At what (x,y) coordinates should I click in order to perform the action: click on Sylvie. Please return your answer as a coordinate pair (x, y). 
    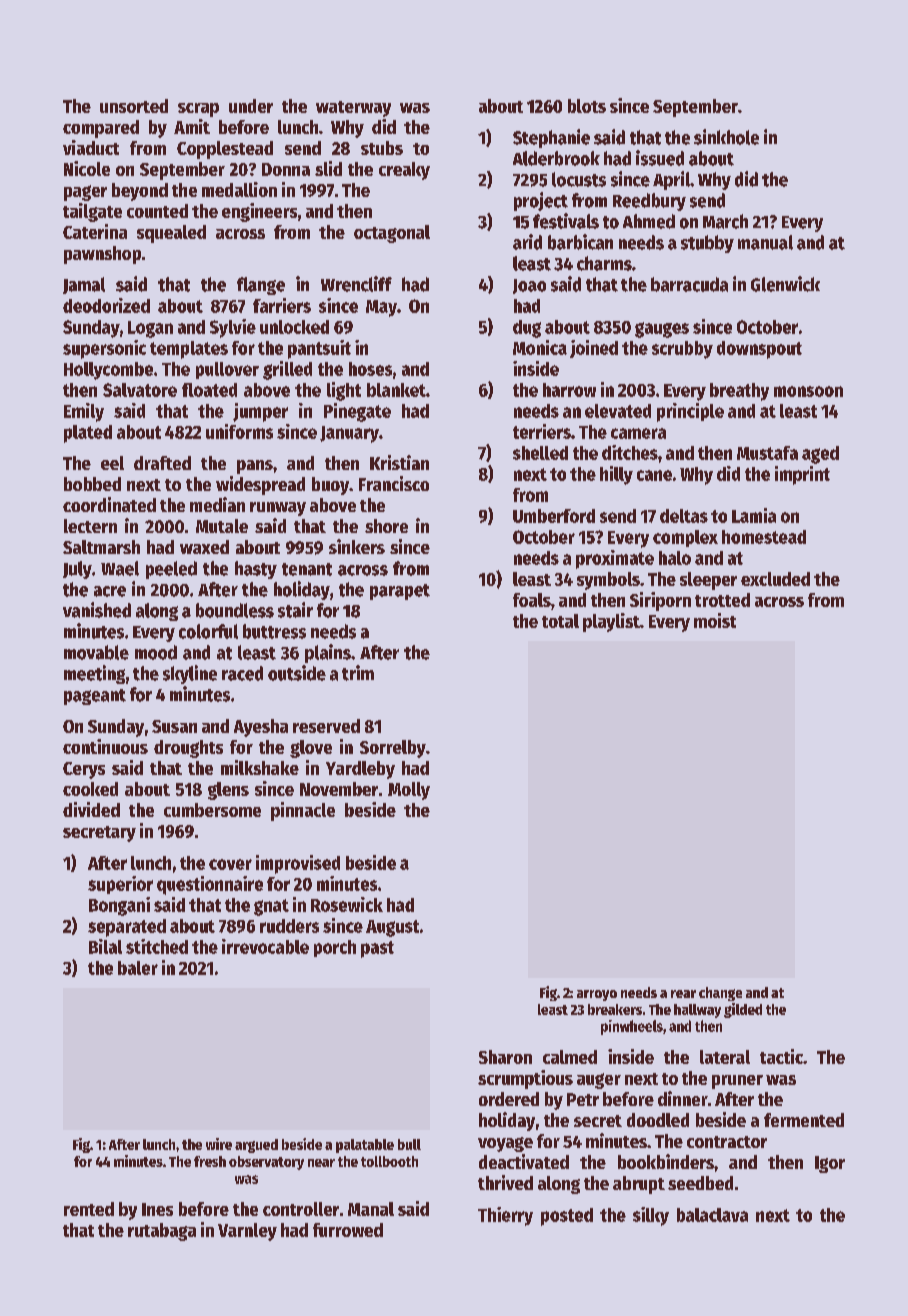
    Looking at the image, I should click on (233, 328).
